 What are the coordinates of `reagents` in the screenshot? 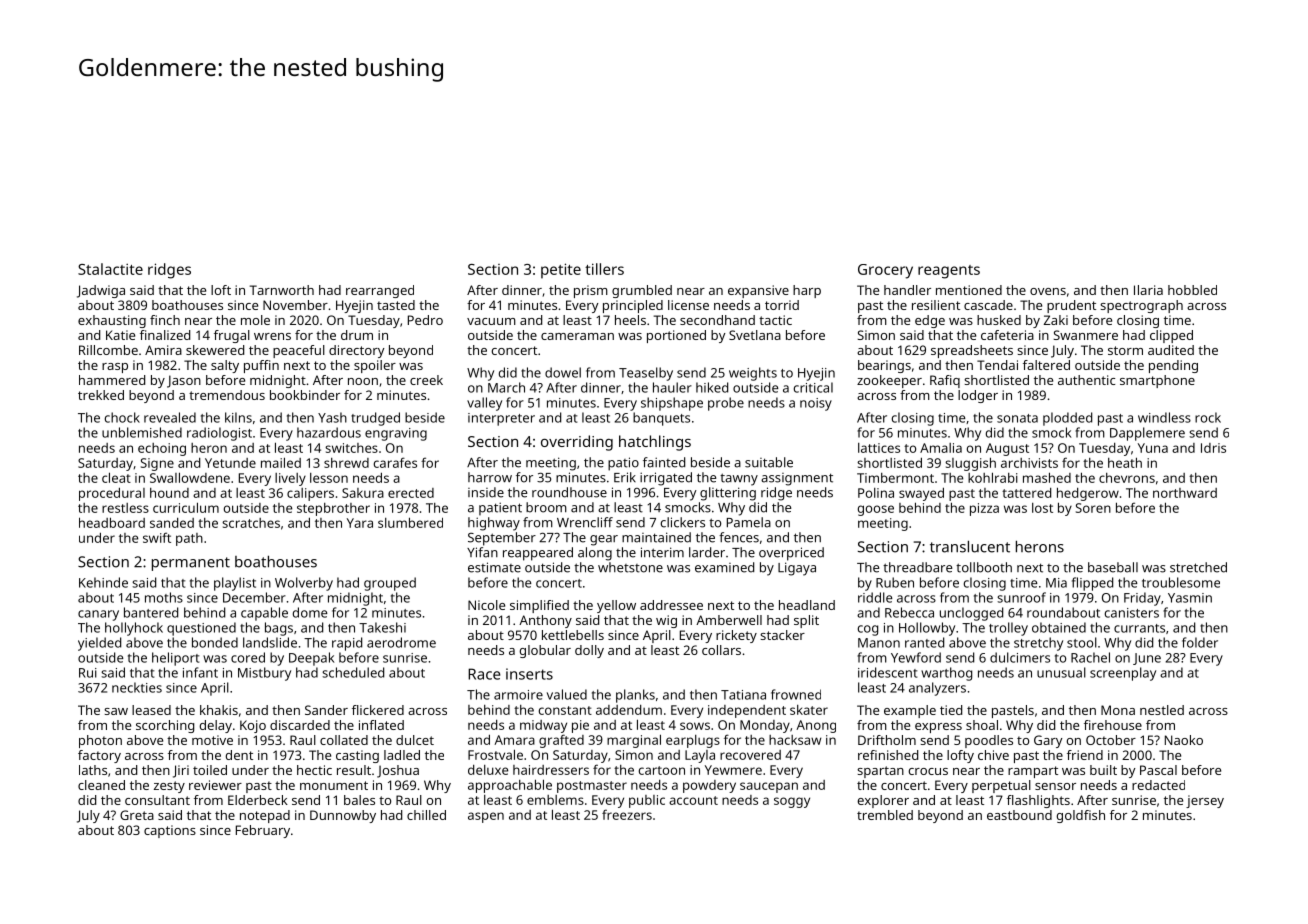 It's located at (949, 272).
